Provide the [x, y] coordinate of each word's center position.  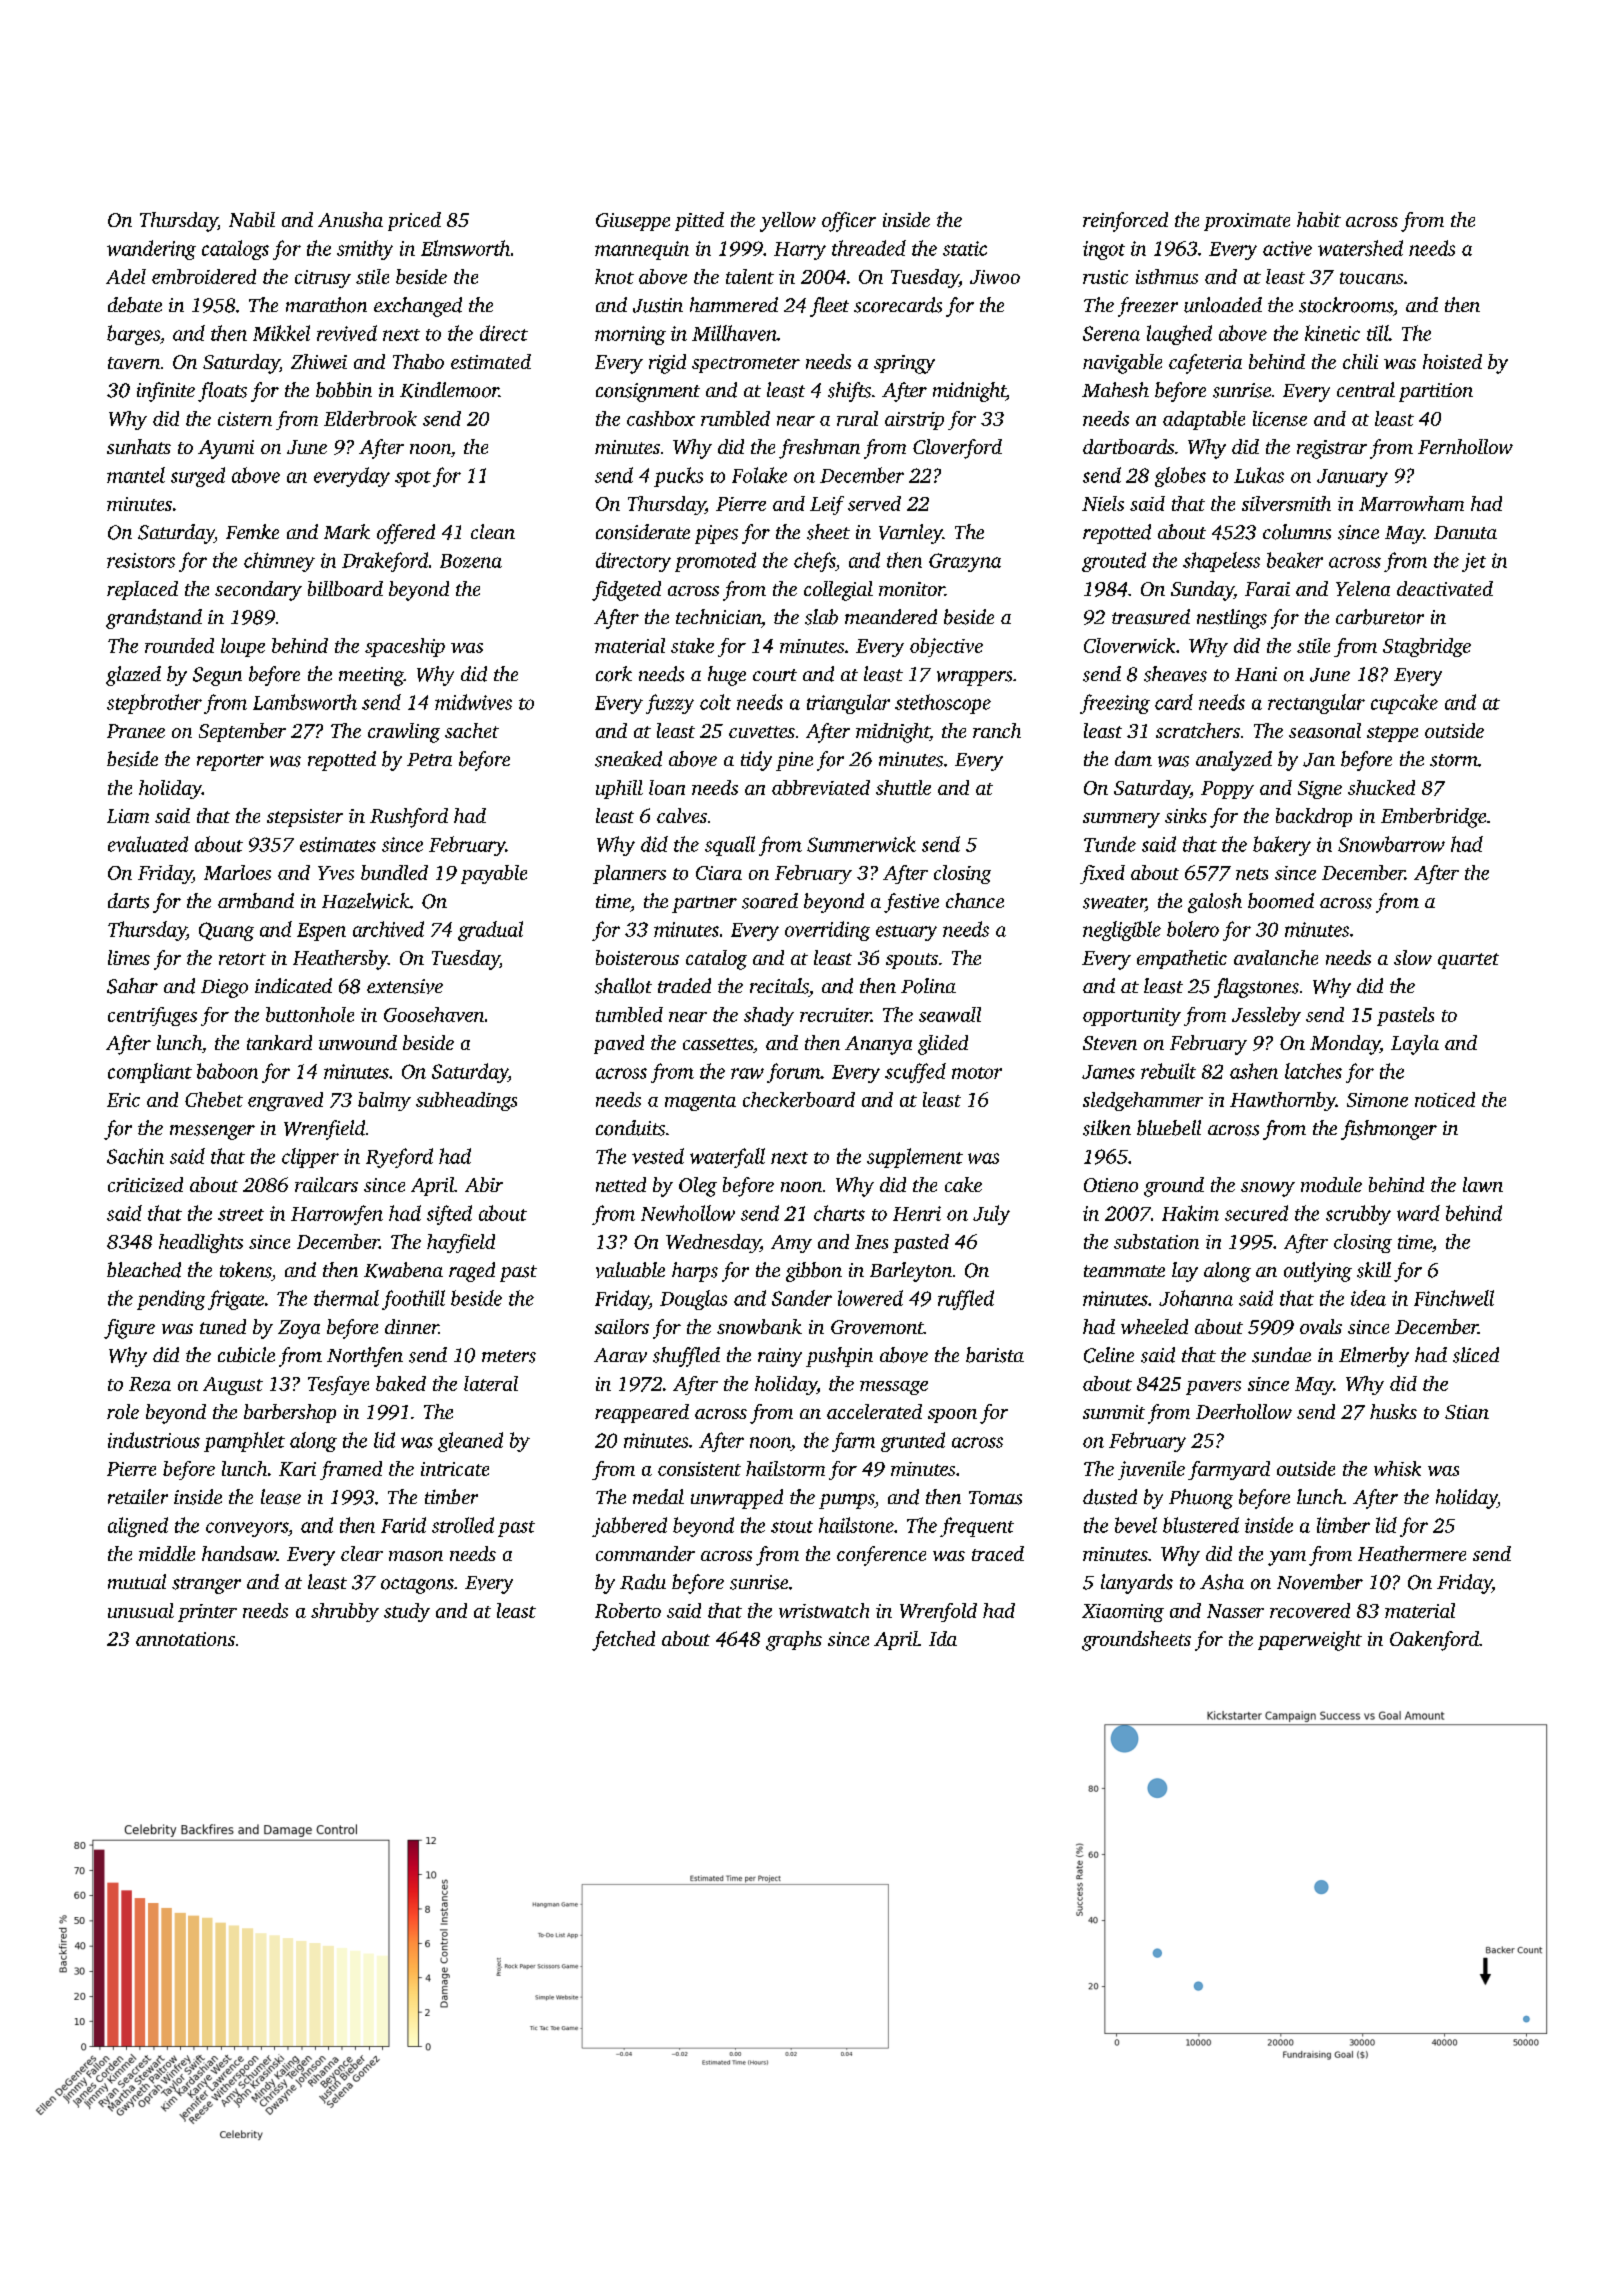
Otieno [1111, 1185]
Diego [224, 988]
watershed [1360, 248]
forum [794, 1073]
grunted [913, 1442]
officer [849, 222]
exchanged [418, 307]
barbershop [290, 1413]
